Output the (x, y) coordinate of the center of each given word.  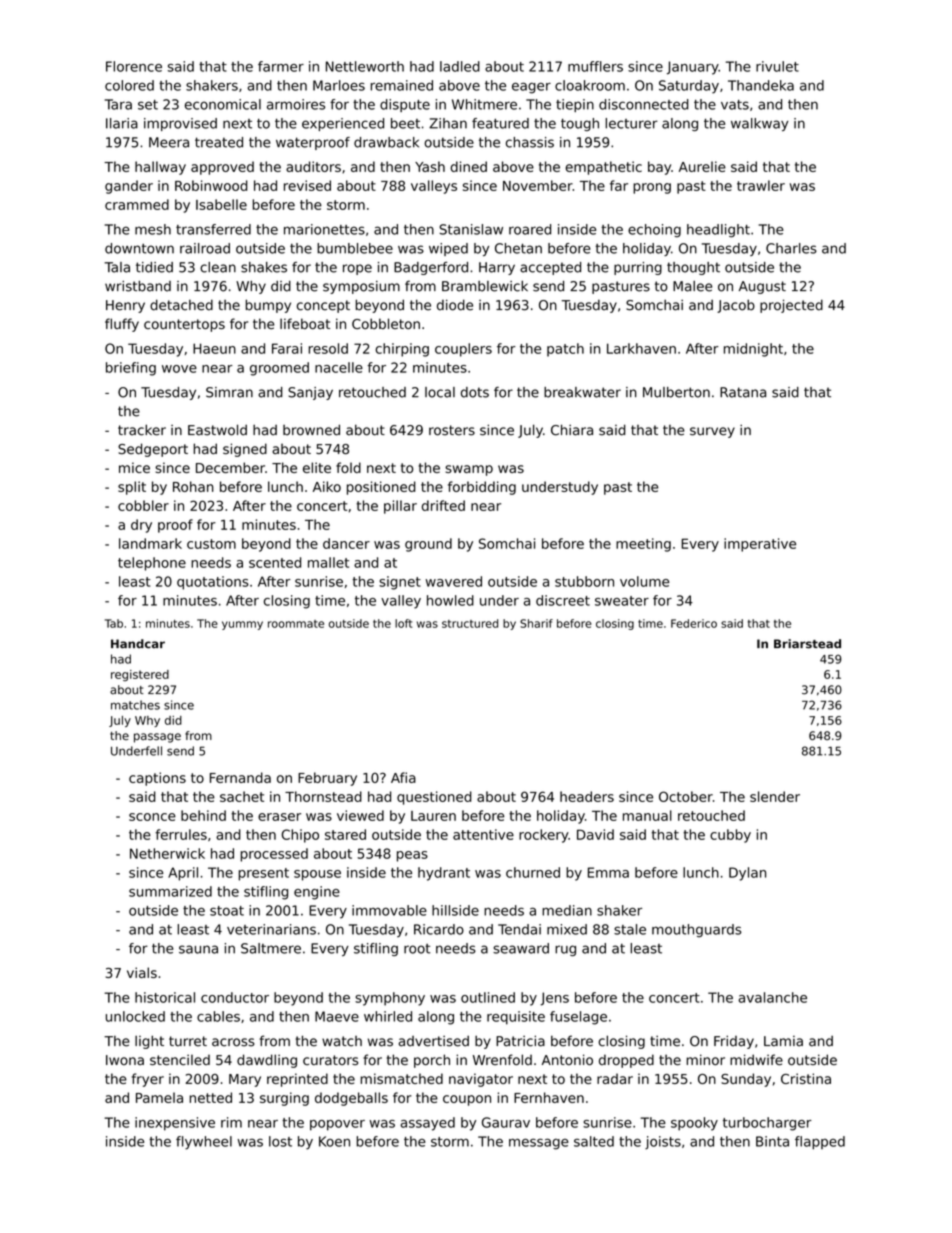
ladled (460, 66)
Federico (694, 623)
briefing (131, 369)
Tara (118, 104)
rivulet (777, 66)
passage (157, 738)
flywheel (204, 1143)
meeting (643, 545)
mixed (567, 929)
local (440, 392)
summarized (170, 891)
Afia (403, 777)
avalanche (772, 997)
